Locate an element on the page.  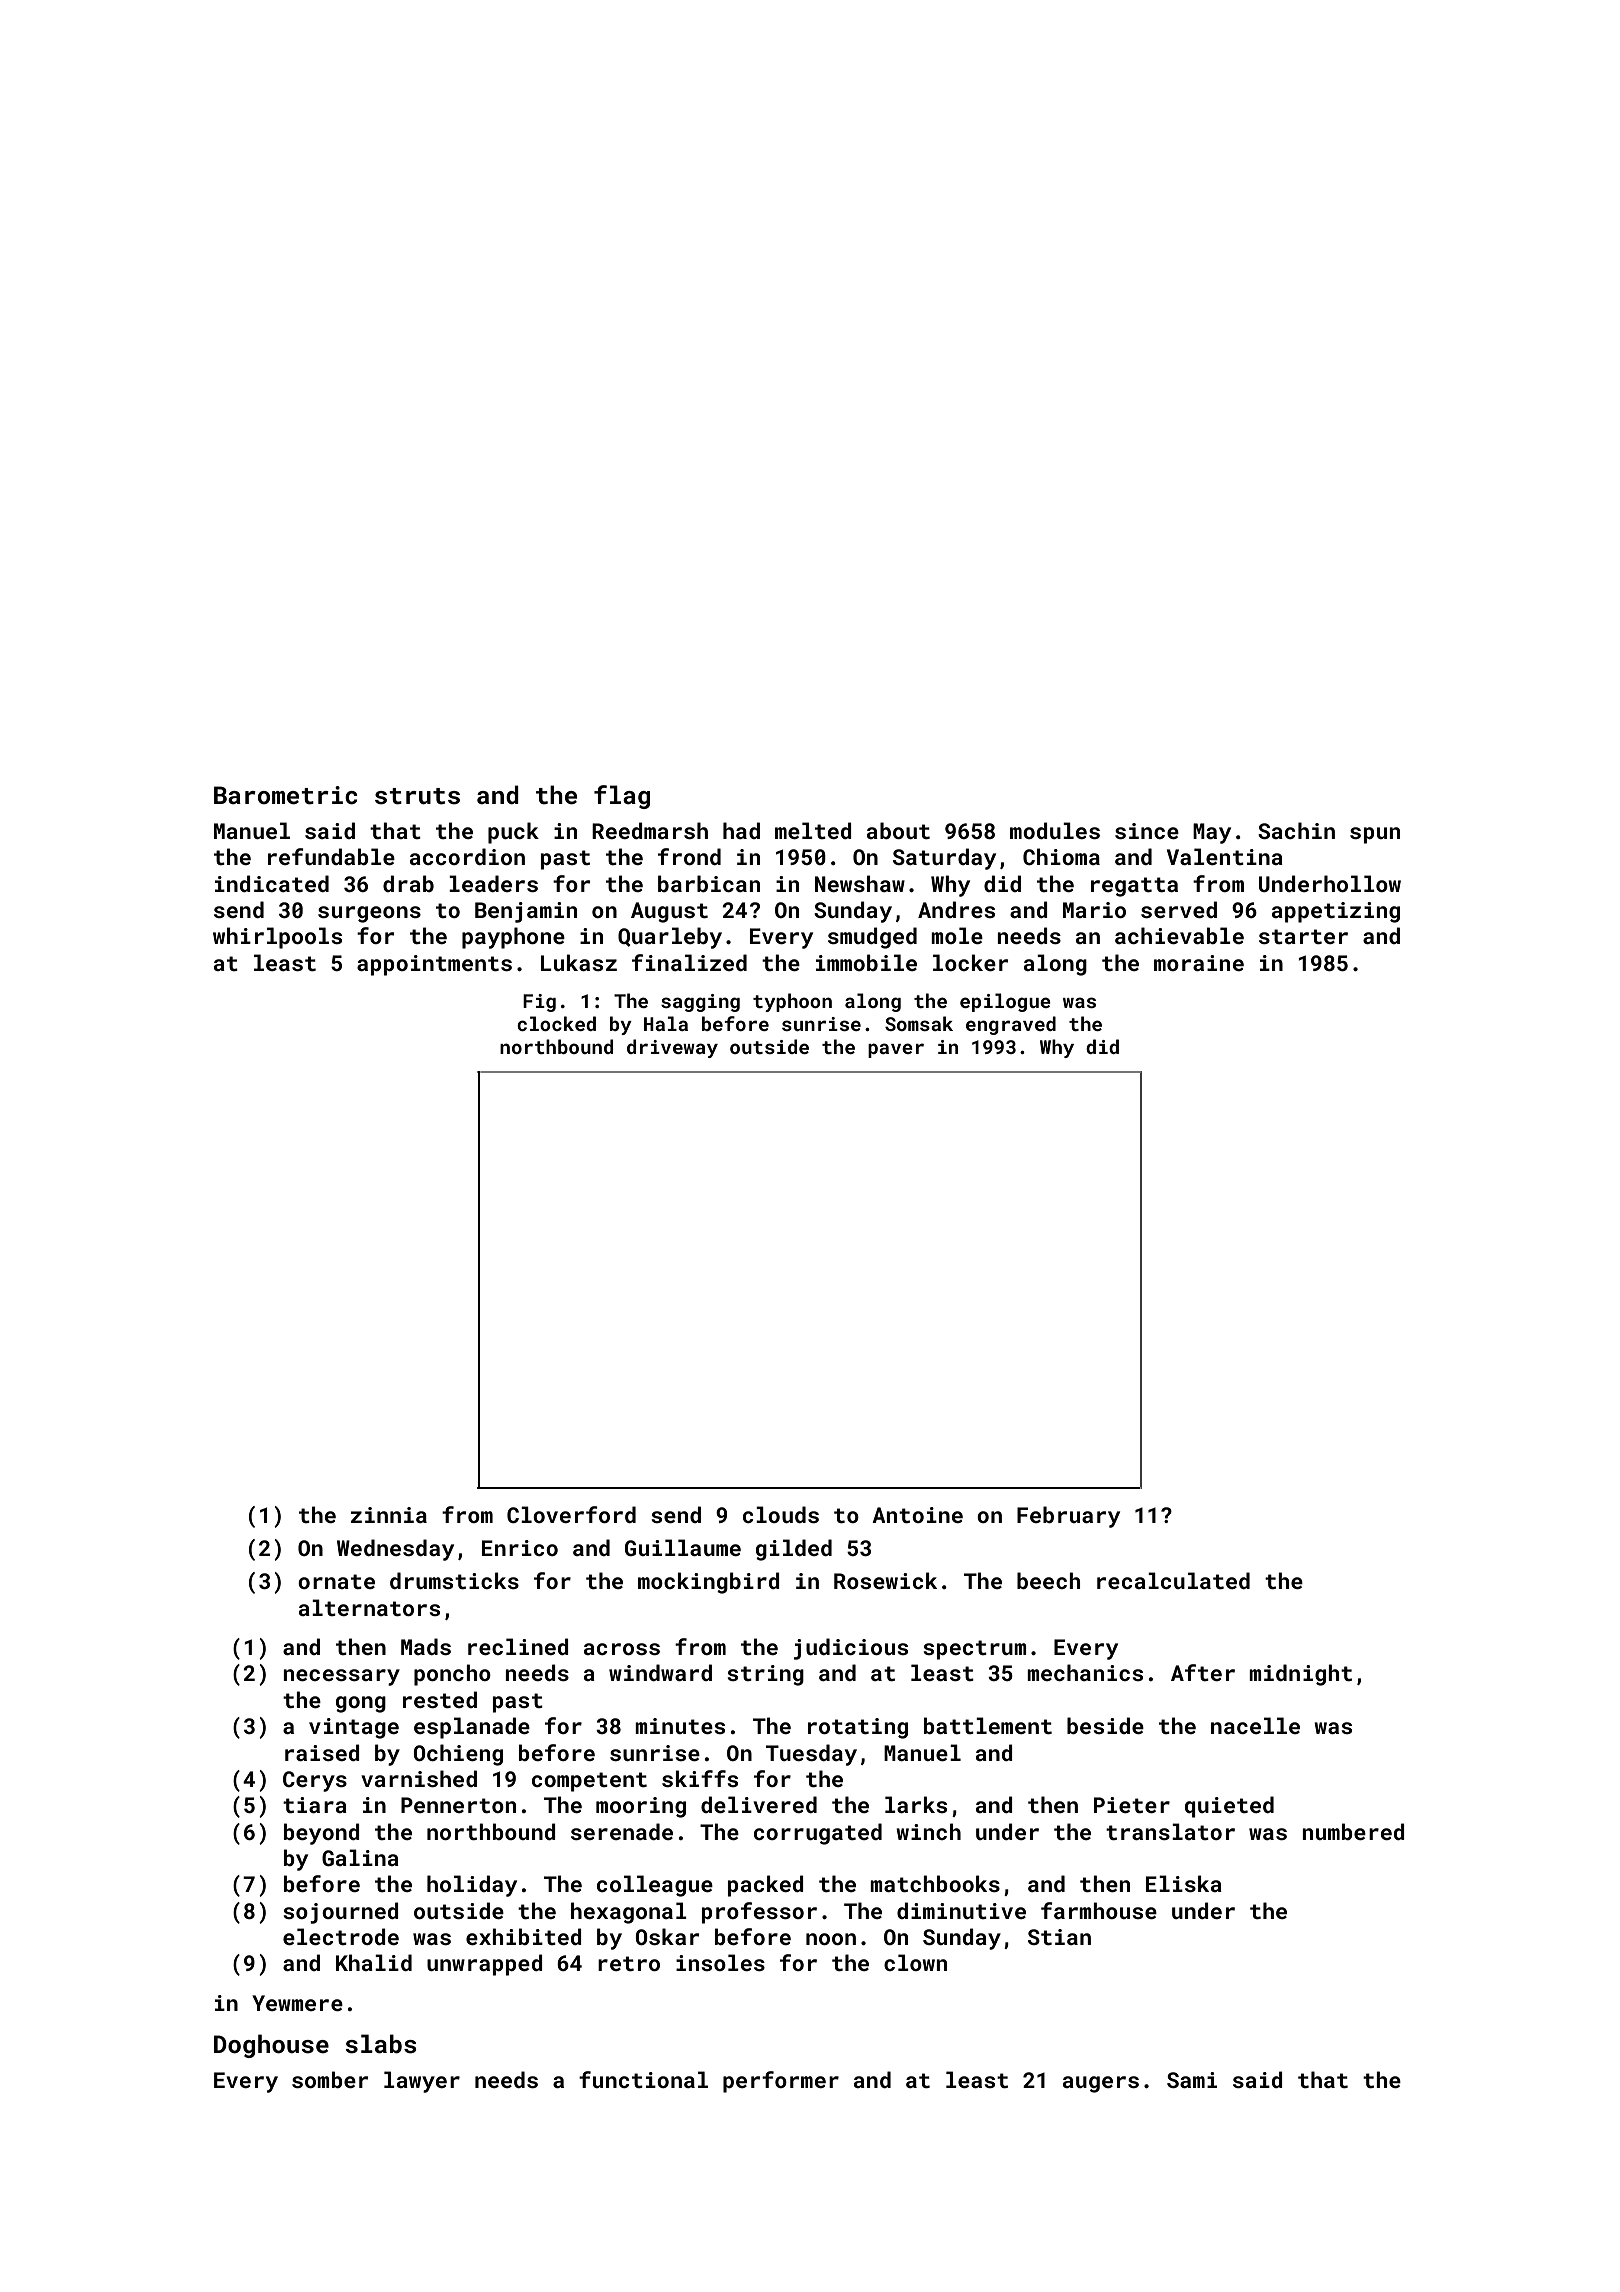
engraved is located at coordinates (1011, 1025).
